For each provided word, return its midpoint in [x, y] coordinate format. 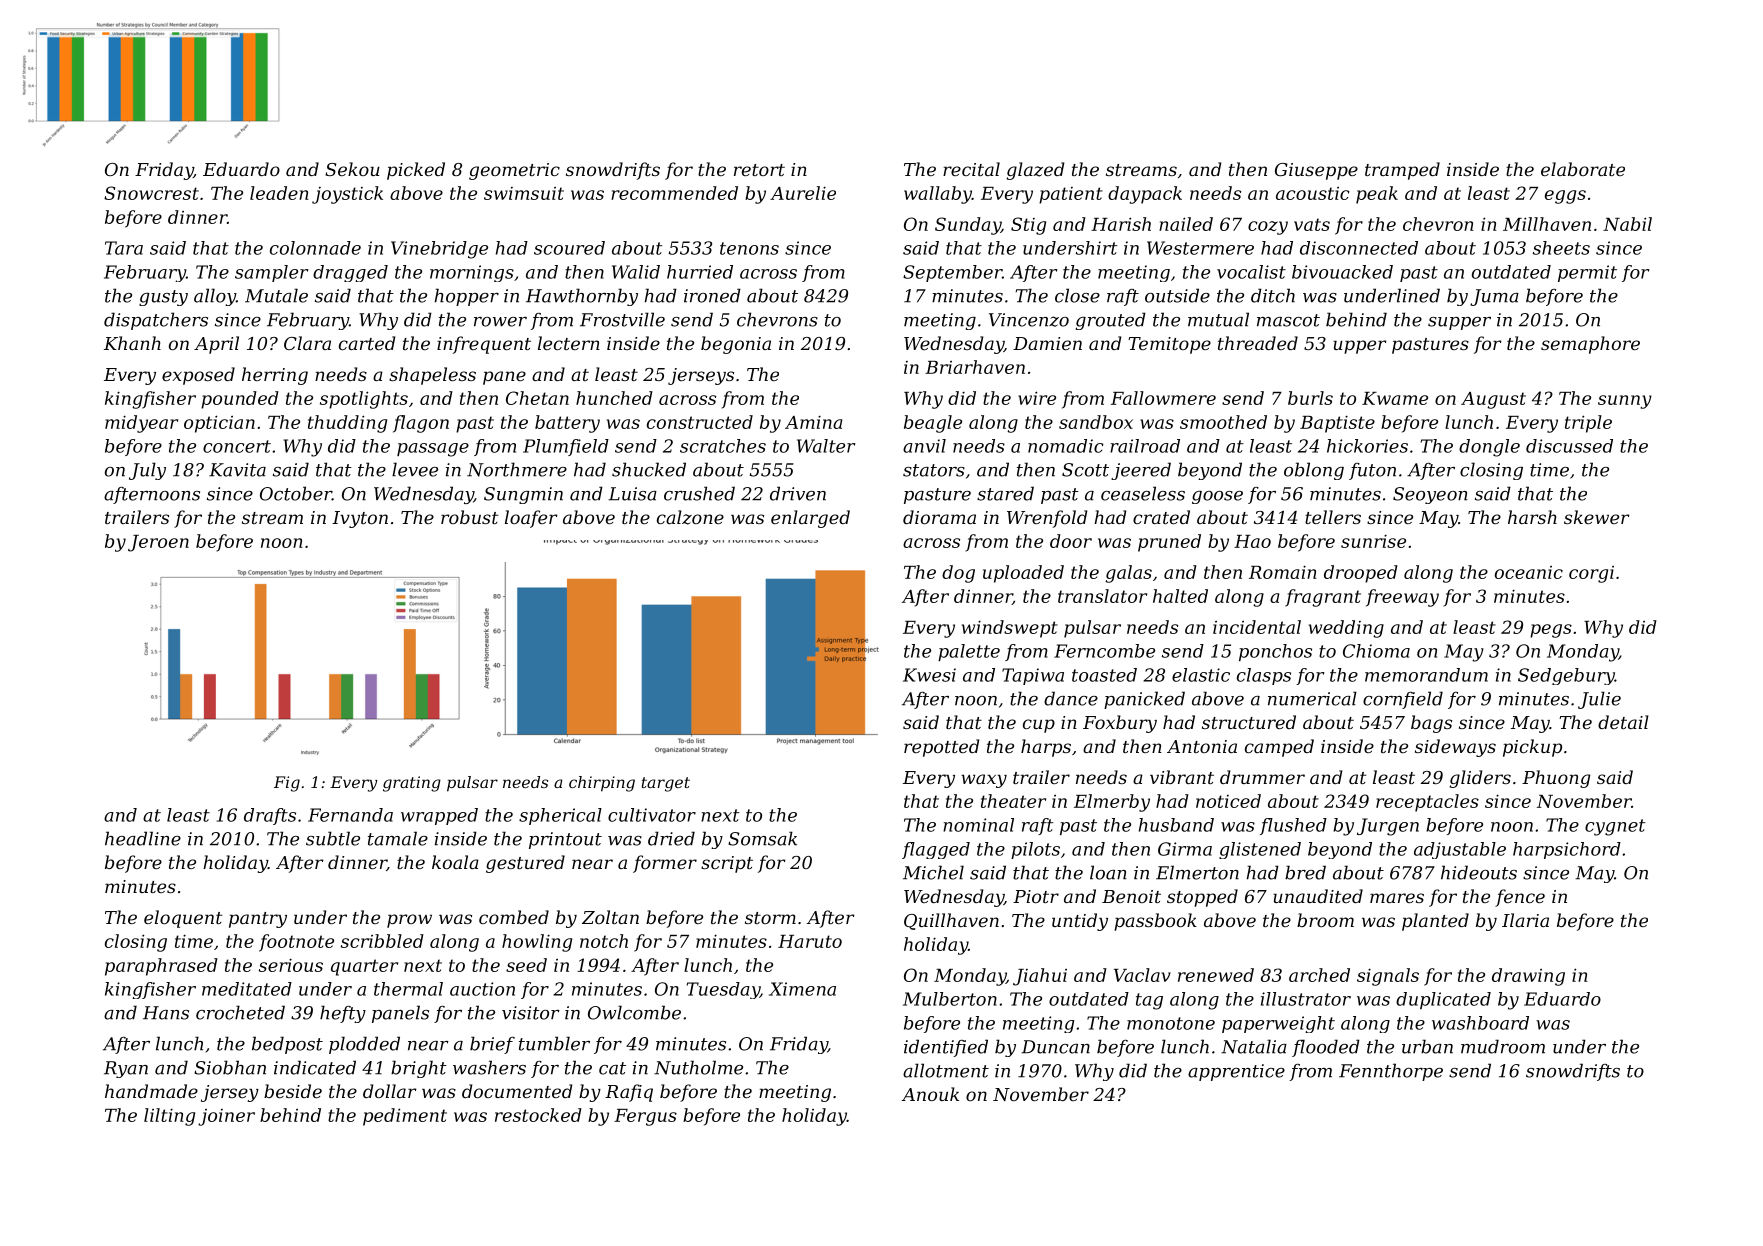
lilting [169, 1117]
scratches [723, 446]
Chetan [537, 398]
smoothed [1223, 422]
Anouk [930, 1094]
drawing [1528, 977]
